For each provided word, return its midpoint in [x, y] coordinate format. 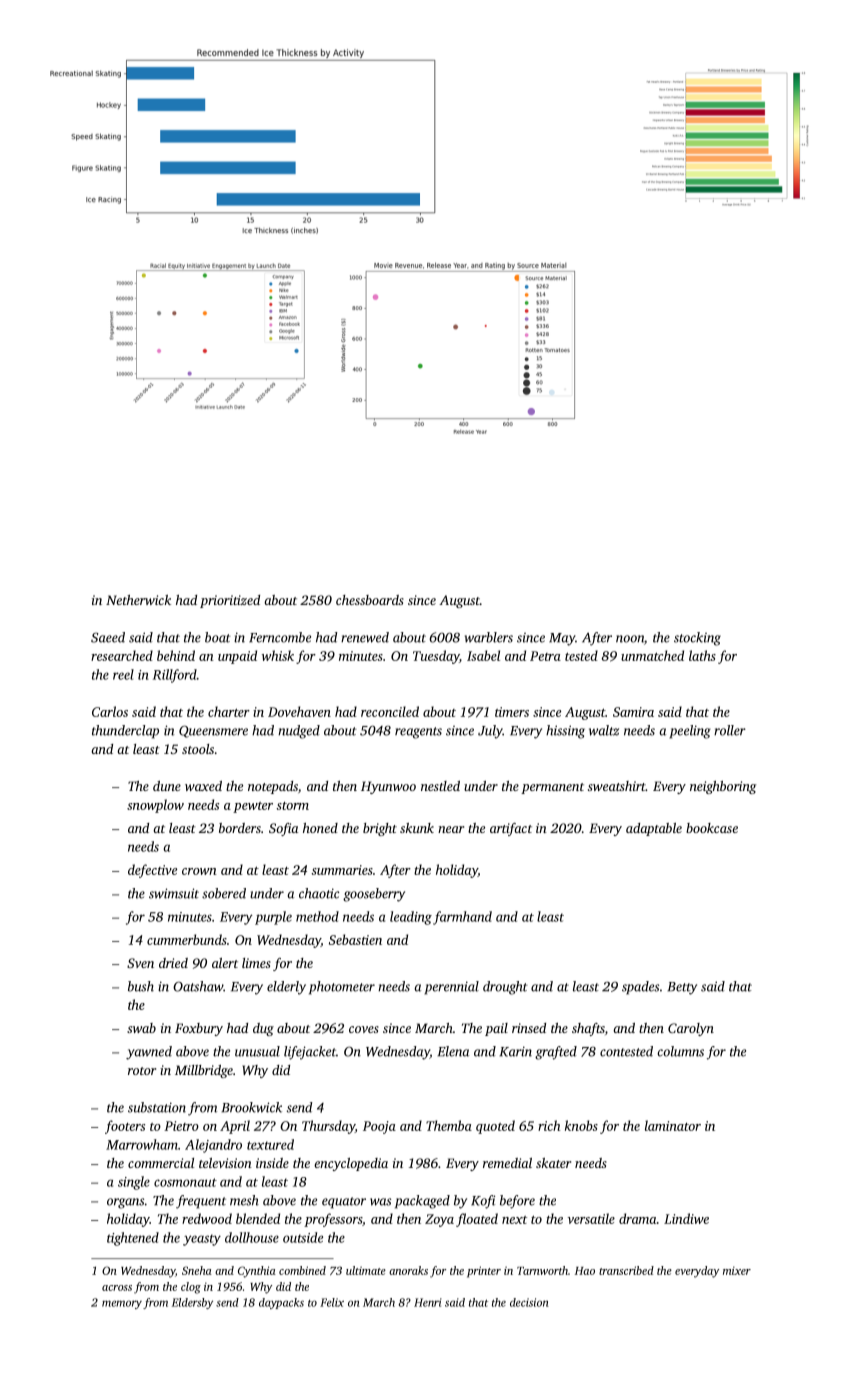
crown [199, 871]
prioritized [230, 601]
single [134, 1183]
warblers [489, 637]
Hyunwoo [388, 787]
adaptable [654, 829]
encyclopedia [351, 1164]
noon [630, 639]
